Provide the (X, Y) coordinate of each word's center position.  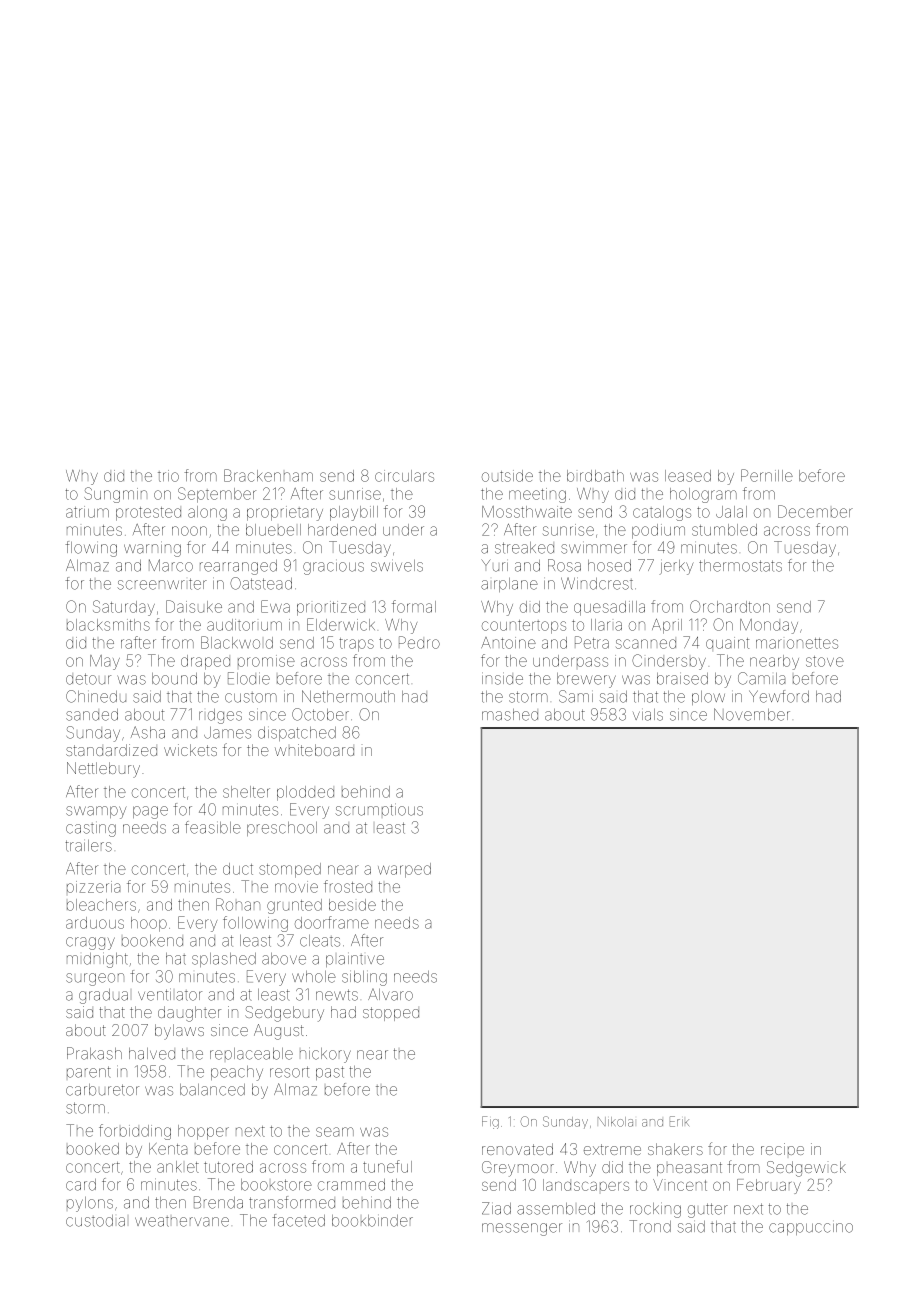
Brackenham (268, 475)
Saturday (124, 608)
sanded (92, 715)
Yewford (779, 696)
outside (507, 476)
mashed (510, 715)
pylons (90, 1204)
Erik (679, 1121)
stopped (391, 1014)
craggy (90, 943)
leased (688, 476)
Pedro (419, 642)
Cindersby (669, 662)
